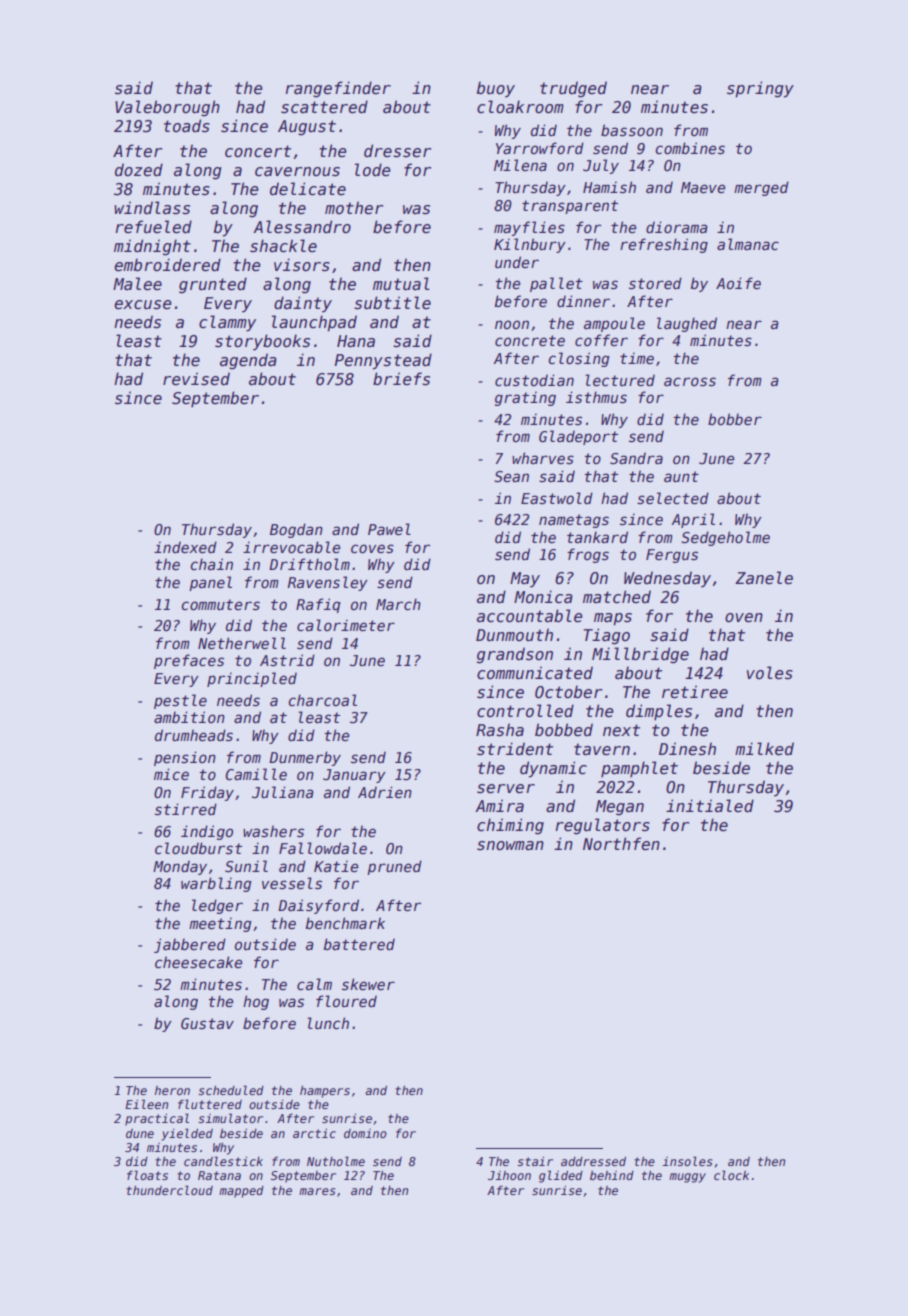 The height and width of the image is (1316, 908). What do you see at coordinates (573, 89) in the image?
I see `trudged` at bounding box center [573, 89].
